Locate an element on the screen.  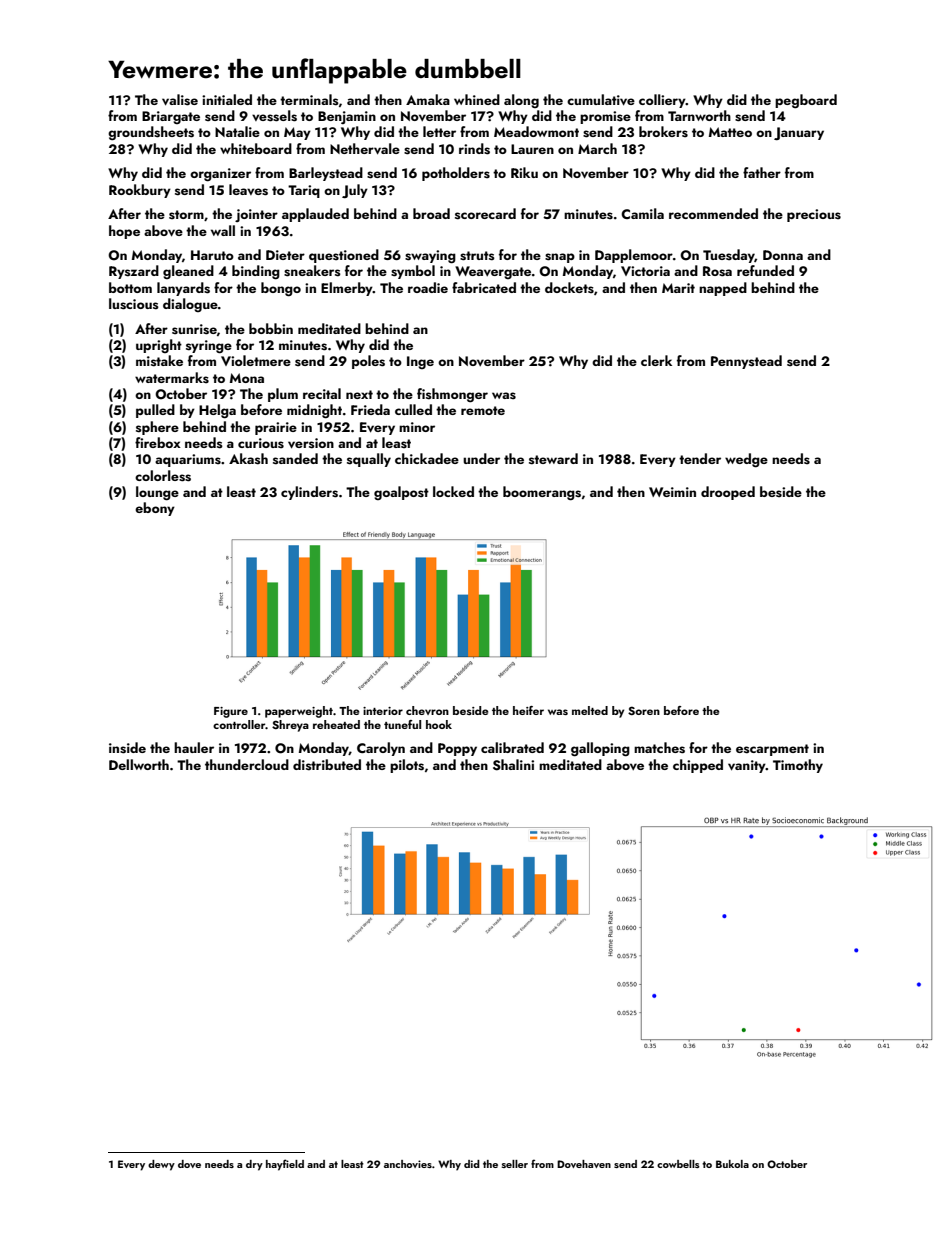
valise is located at coordinates (180, 100).
